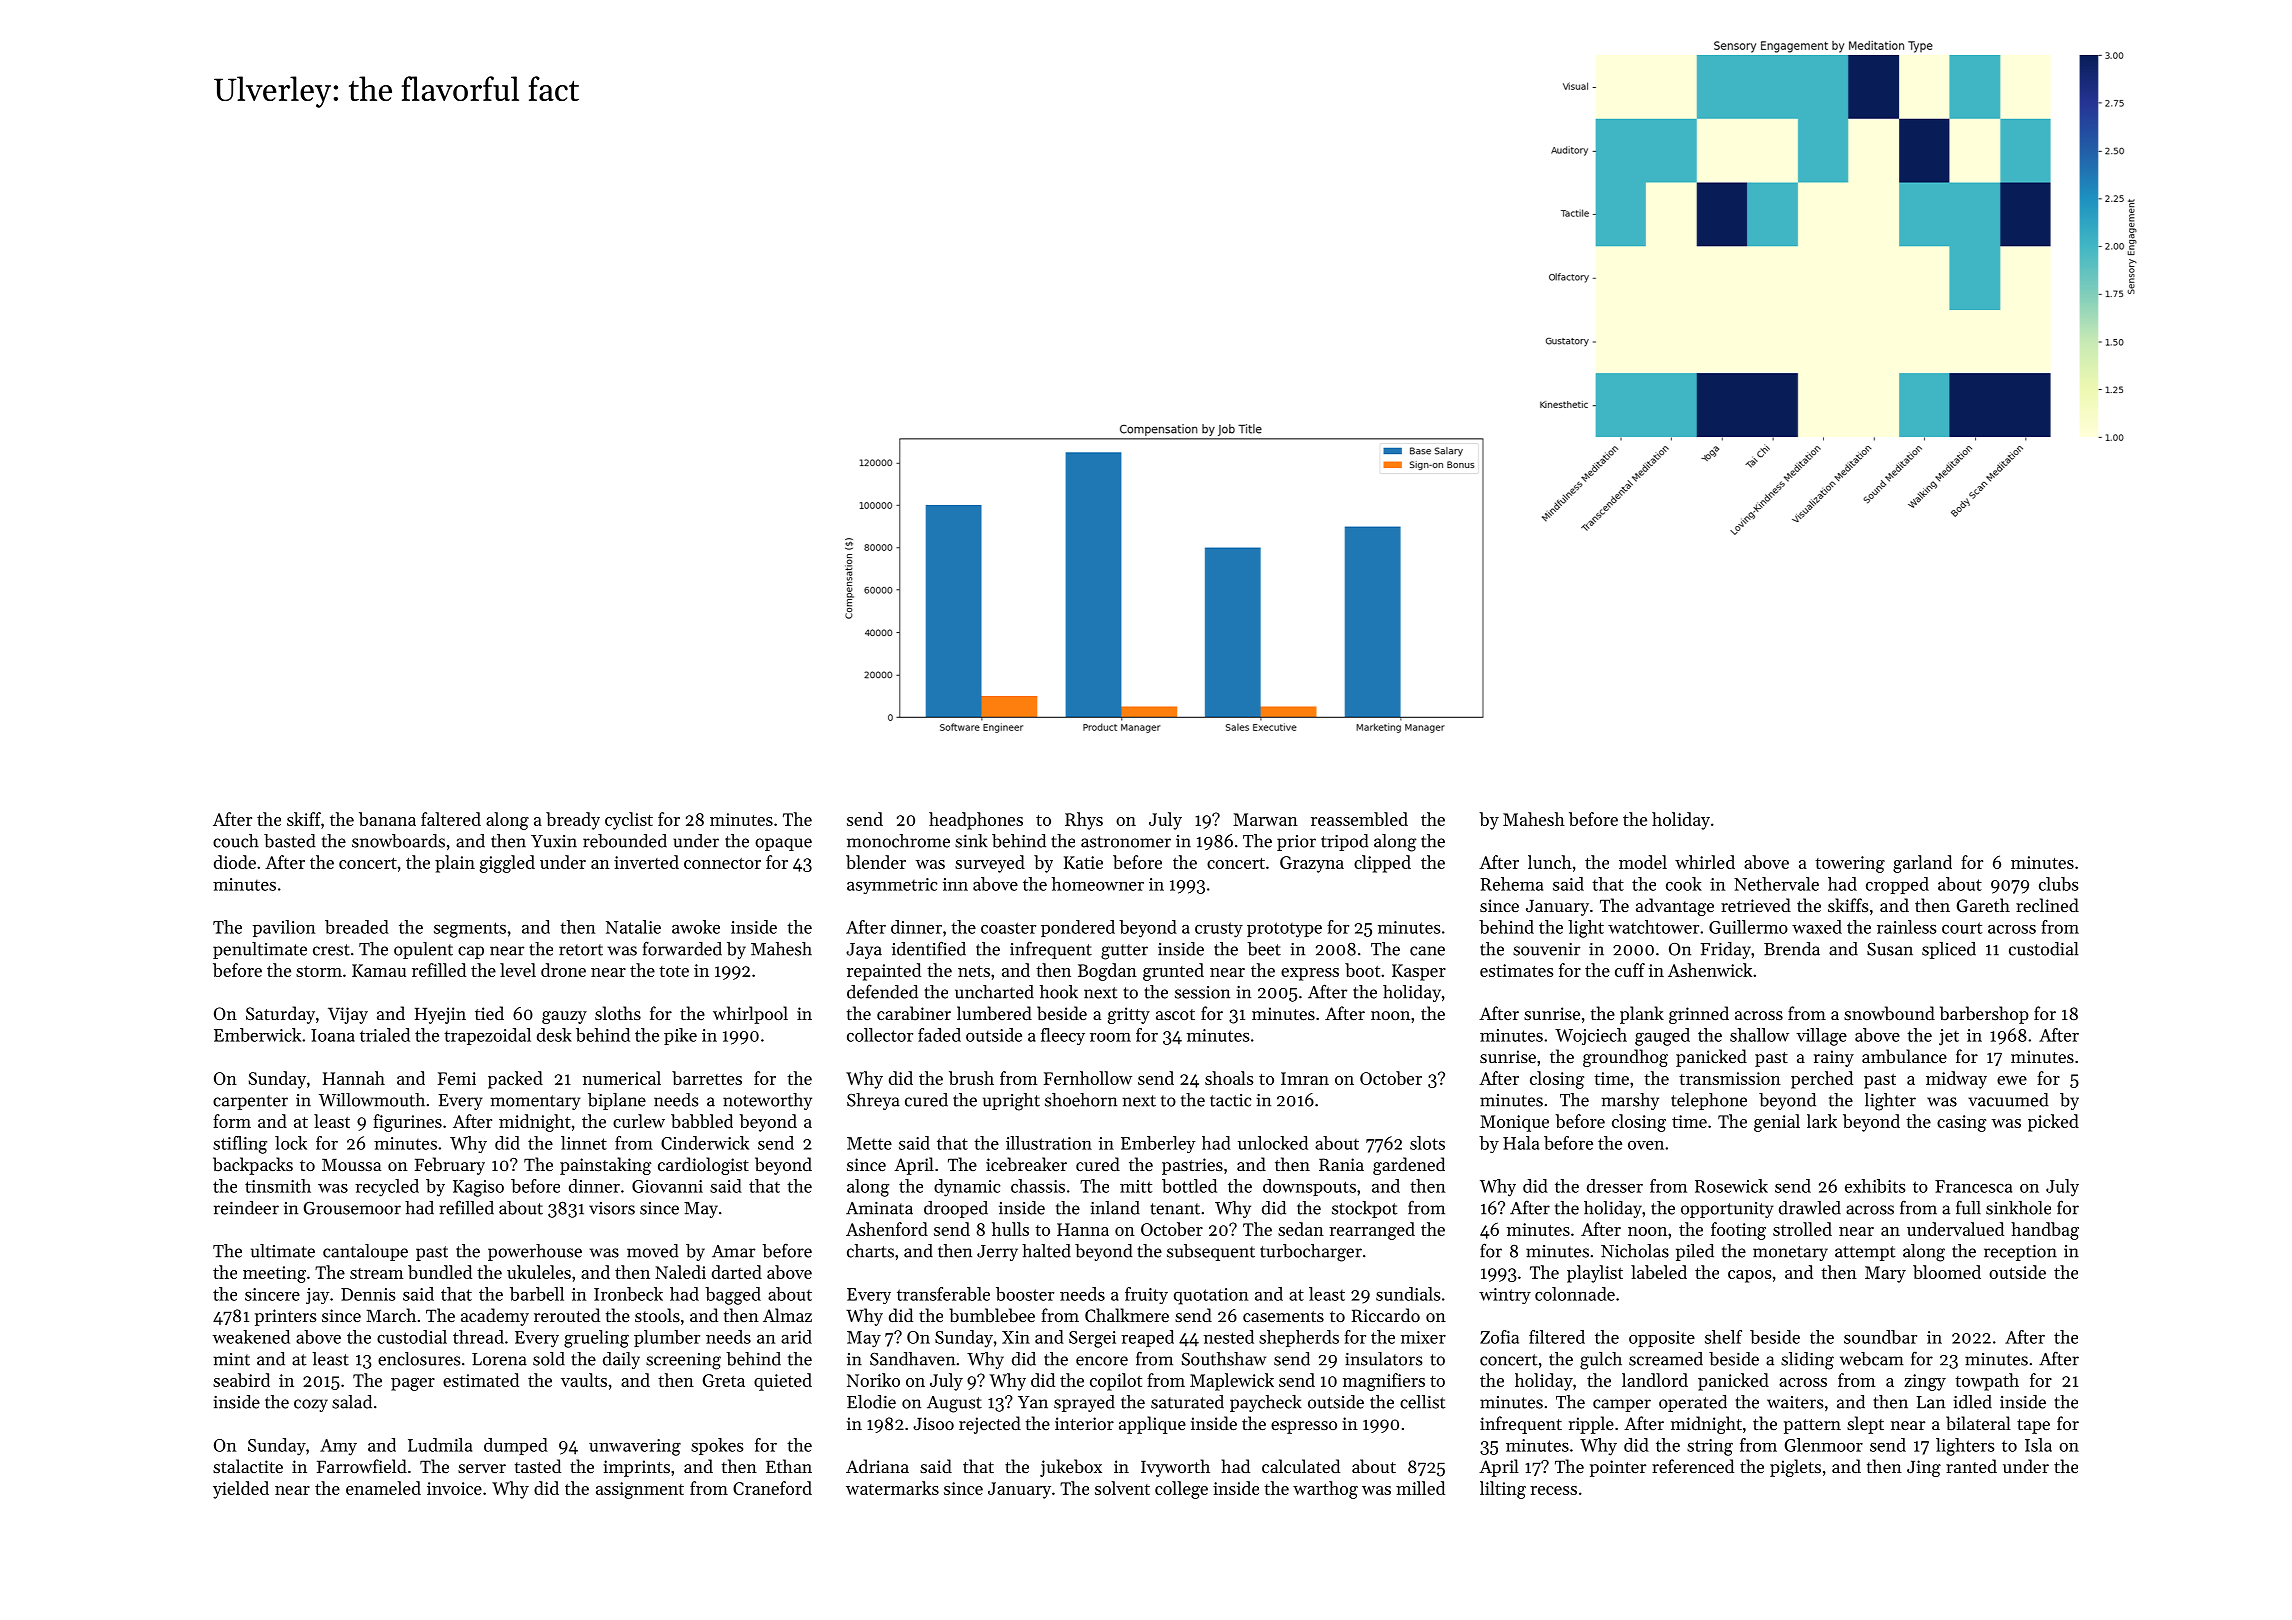 This document has width=2292, height=1620. Describe the element at coordinates (1872, 1359) in the document. I see `webcam` at that location.
